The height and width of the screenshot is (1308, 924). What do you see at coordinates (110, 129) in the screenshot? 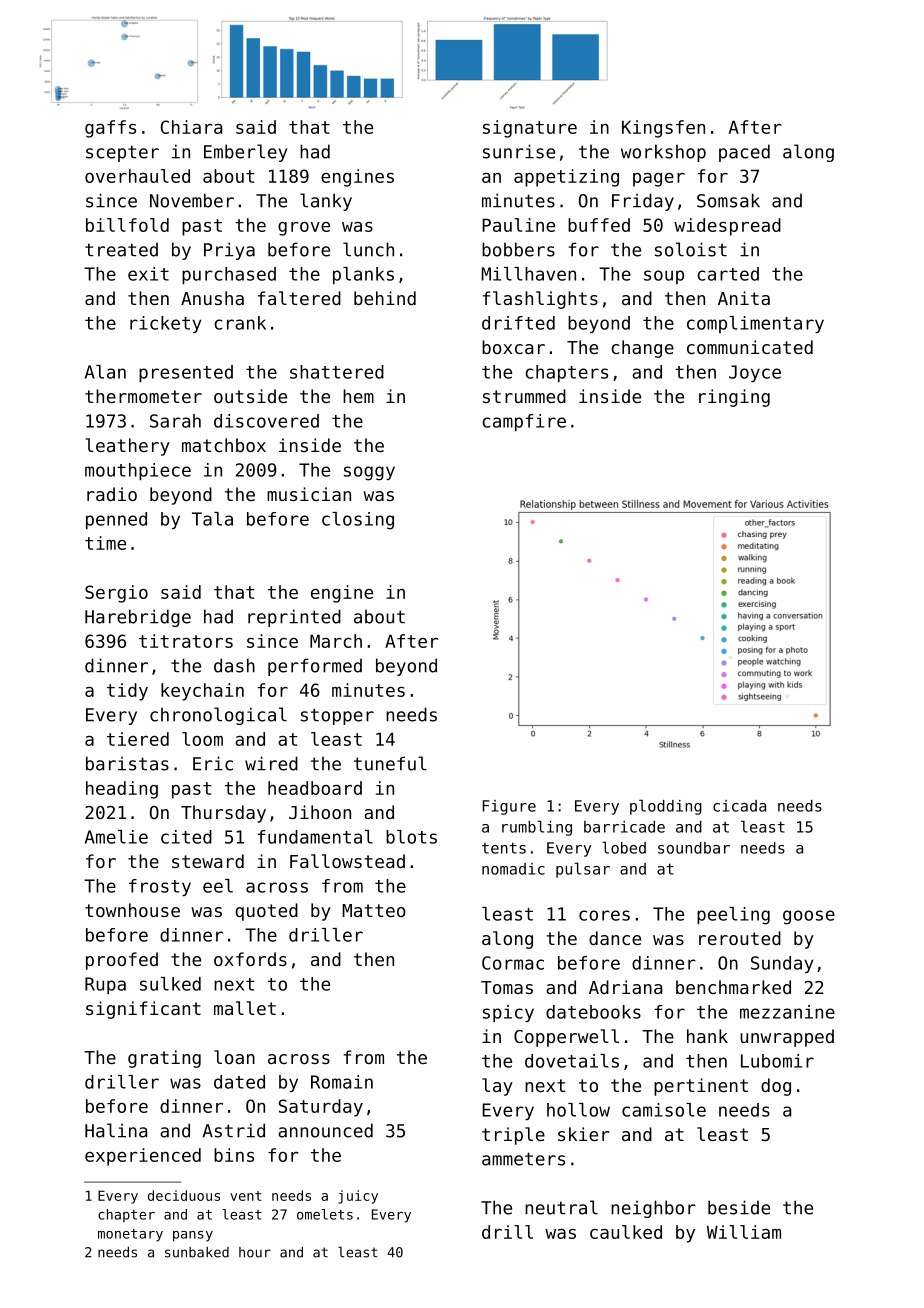
I see `gaffs` at bounding box center [110, 129].
